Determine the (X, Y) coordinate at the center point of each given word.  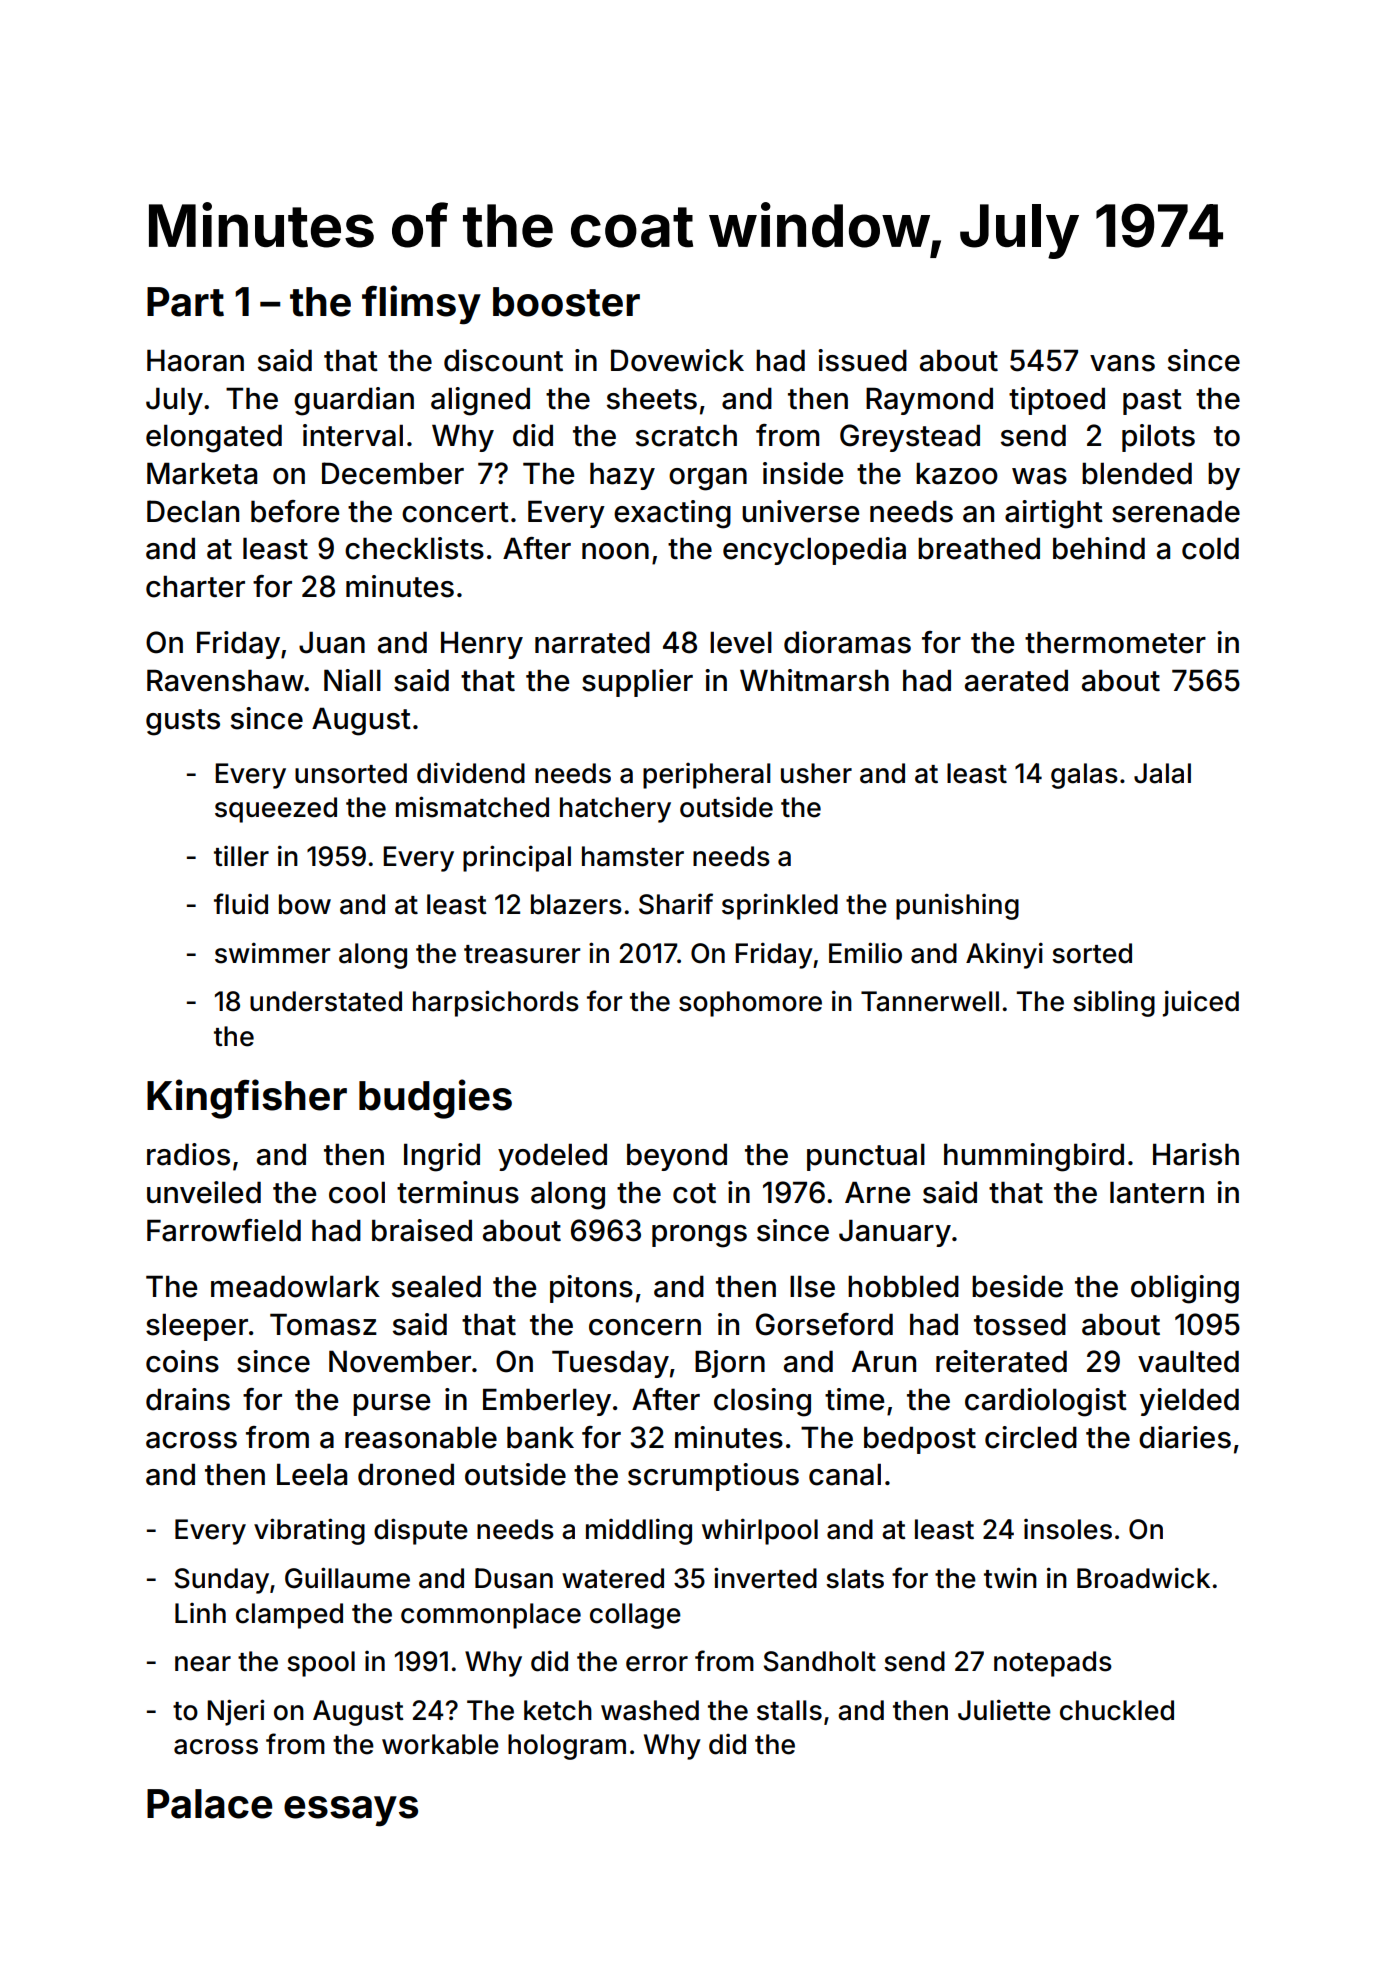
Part (185, 302)
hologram (567, 1747)
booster (566, 302)
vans (1122, 363)
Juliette (1004, 1710)
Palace (209, 1804)
